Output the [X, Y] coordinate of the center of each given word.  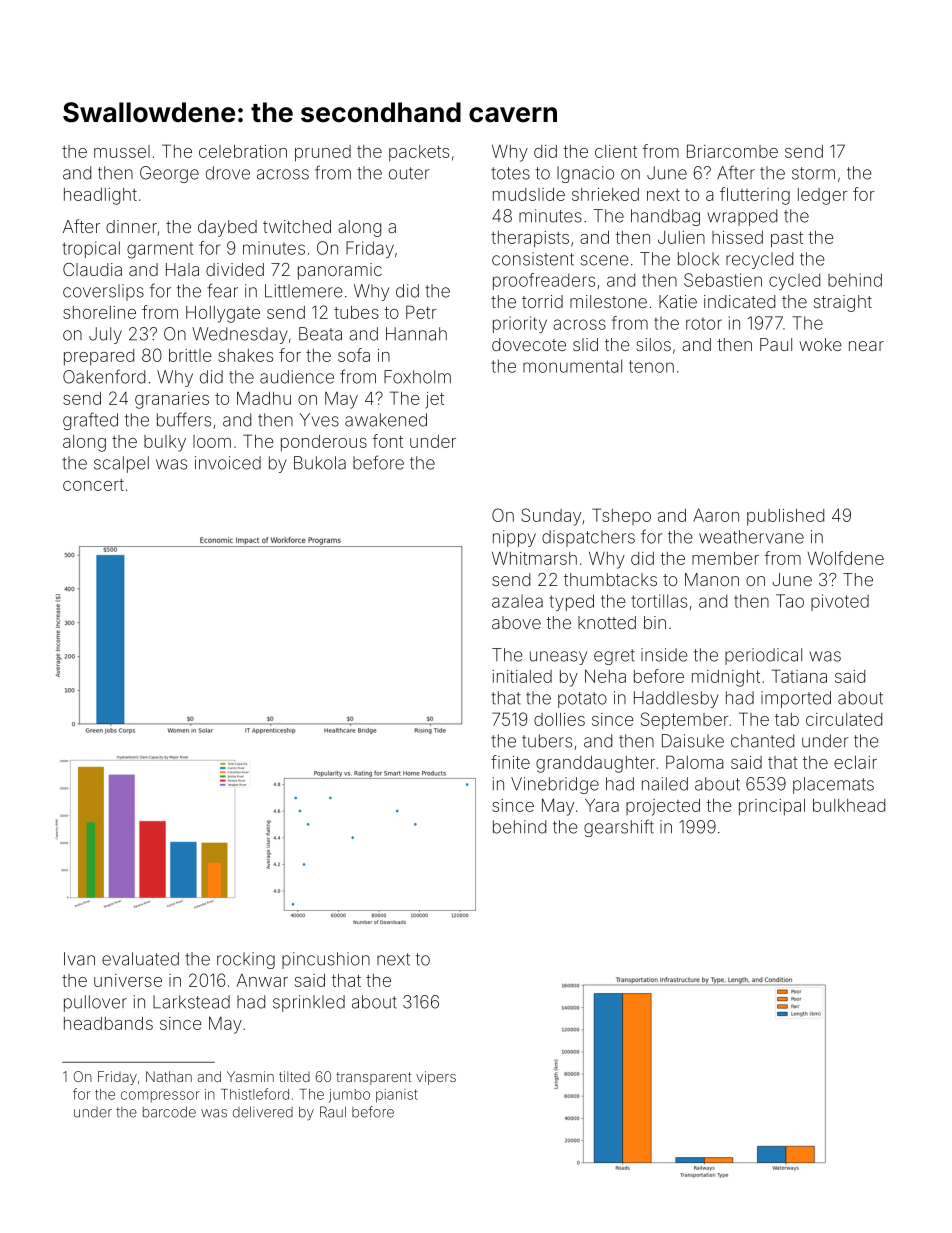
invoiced [228, 463]
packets [419, 153]
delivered [263, 1112]
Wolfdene [845, 558]
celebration [243, 151]
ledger [823, 196]
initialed [522, 676]
